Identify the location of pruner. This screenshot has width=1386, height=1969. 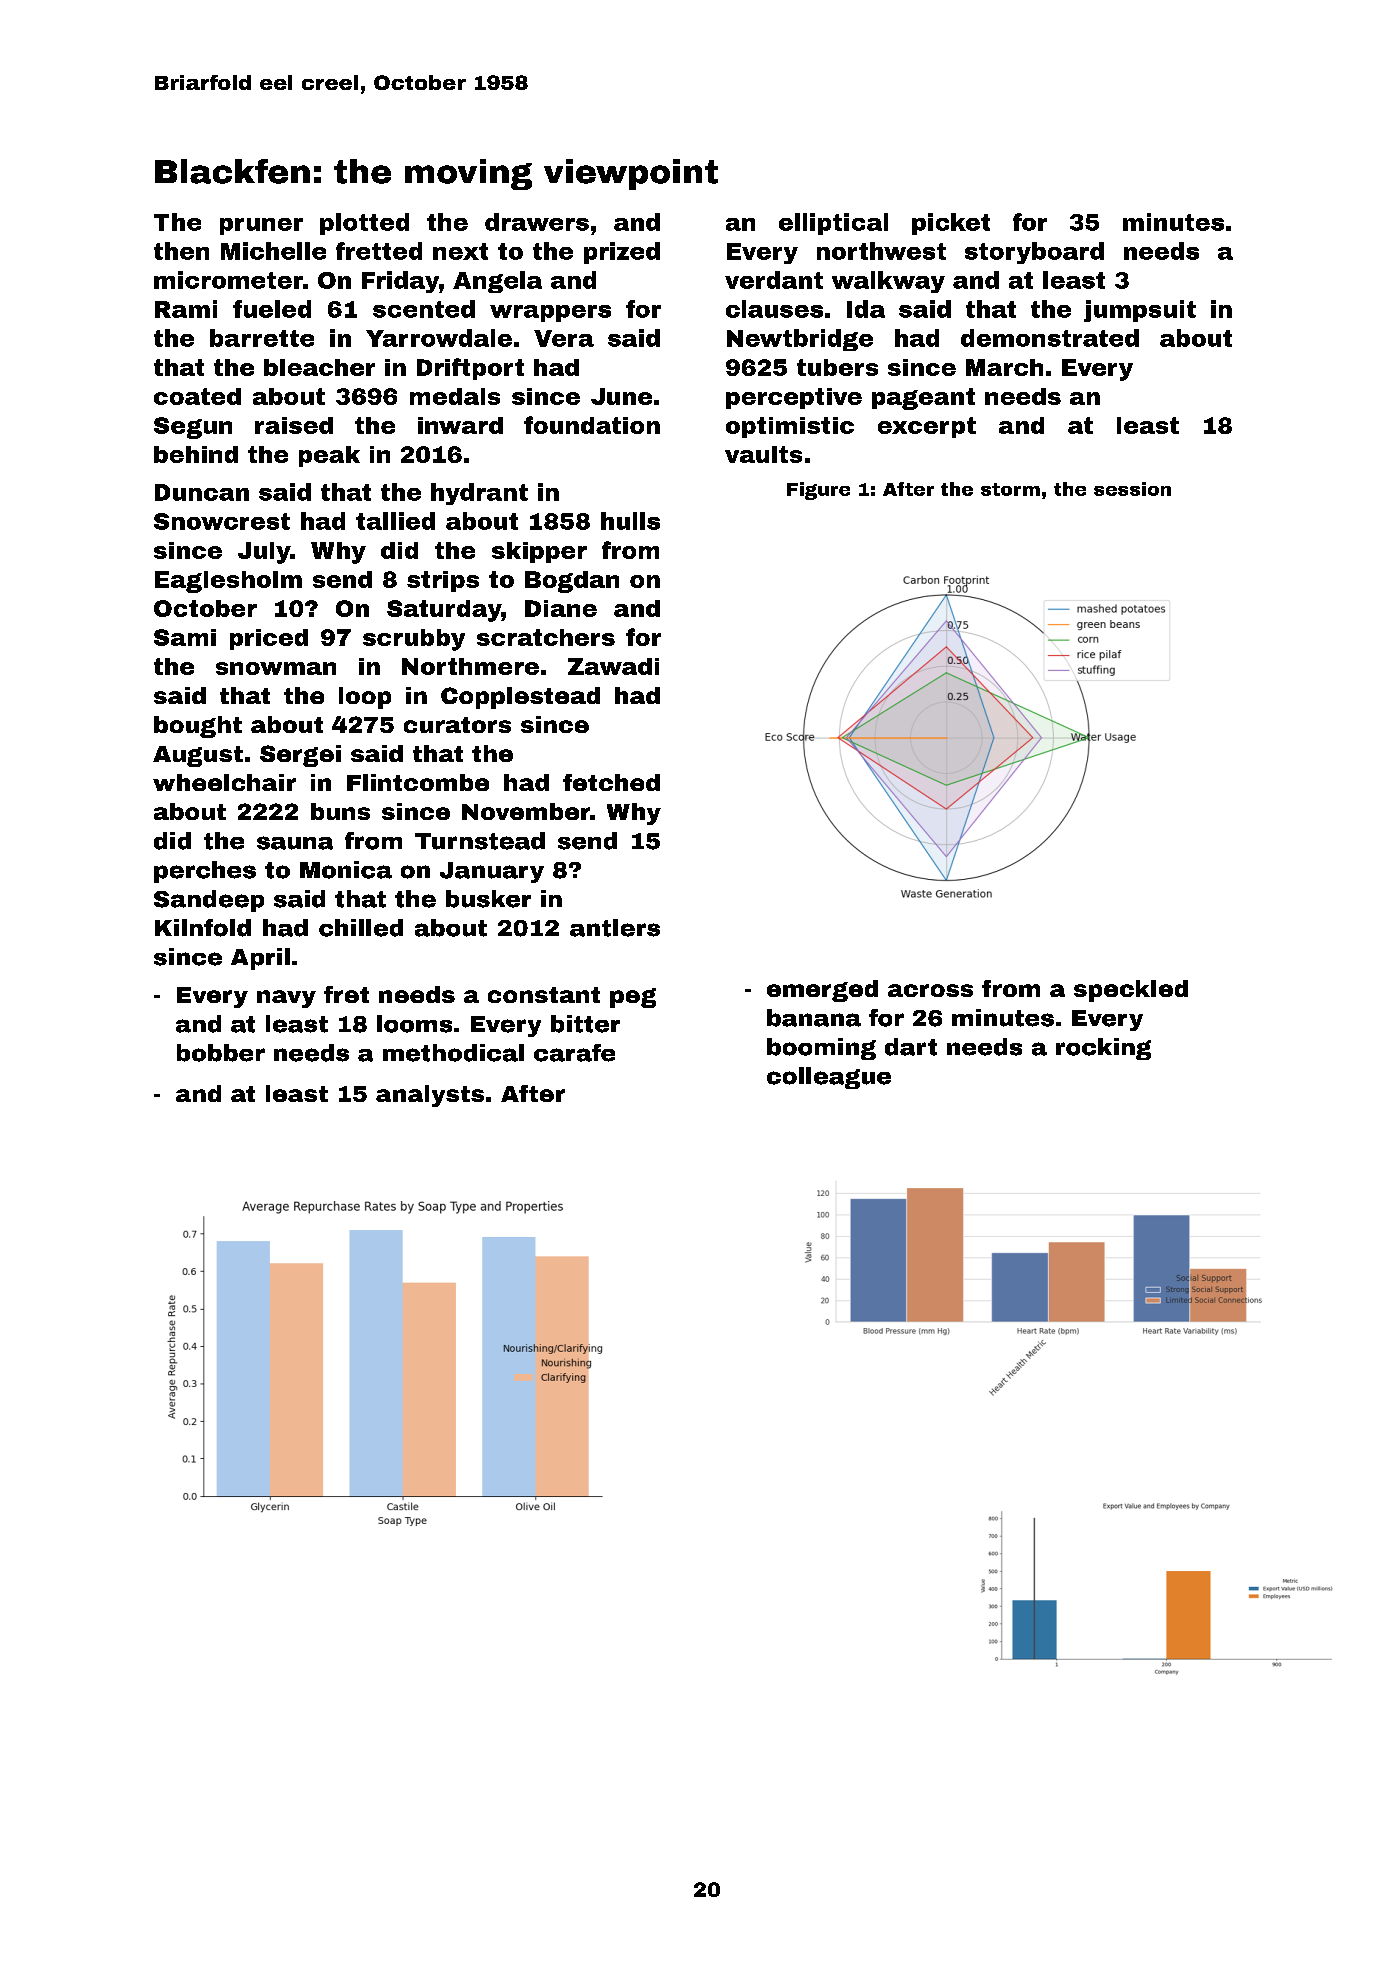
(261, 226).
